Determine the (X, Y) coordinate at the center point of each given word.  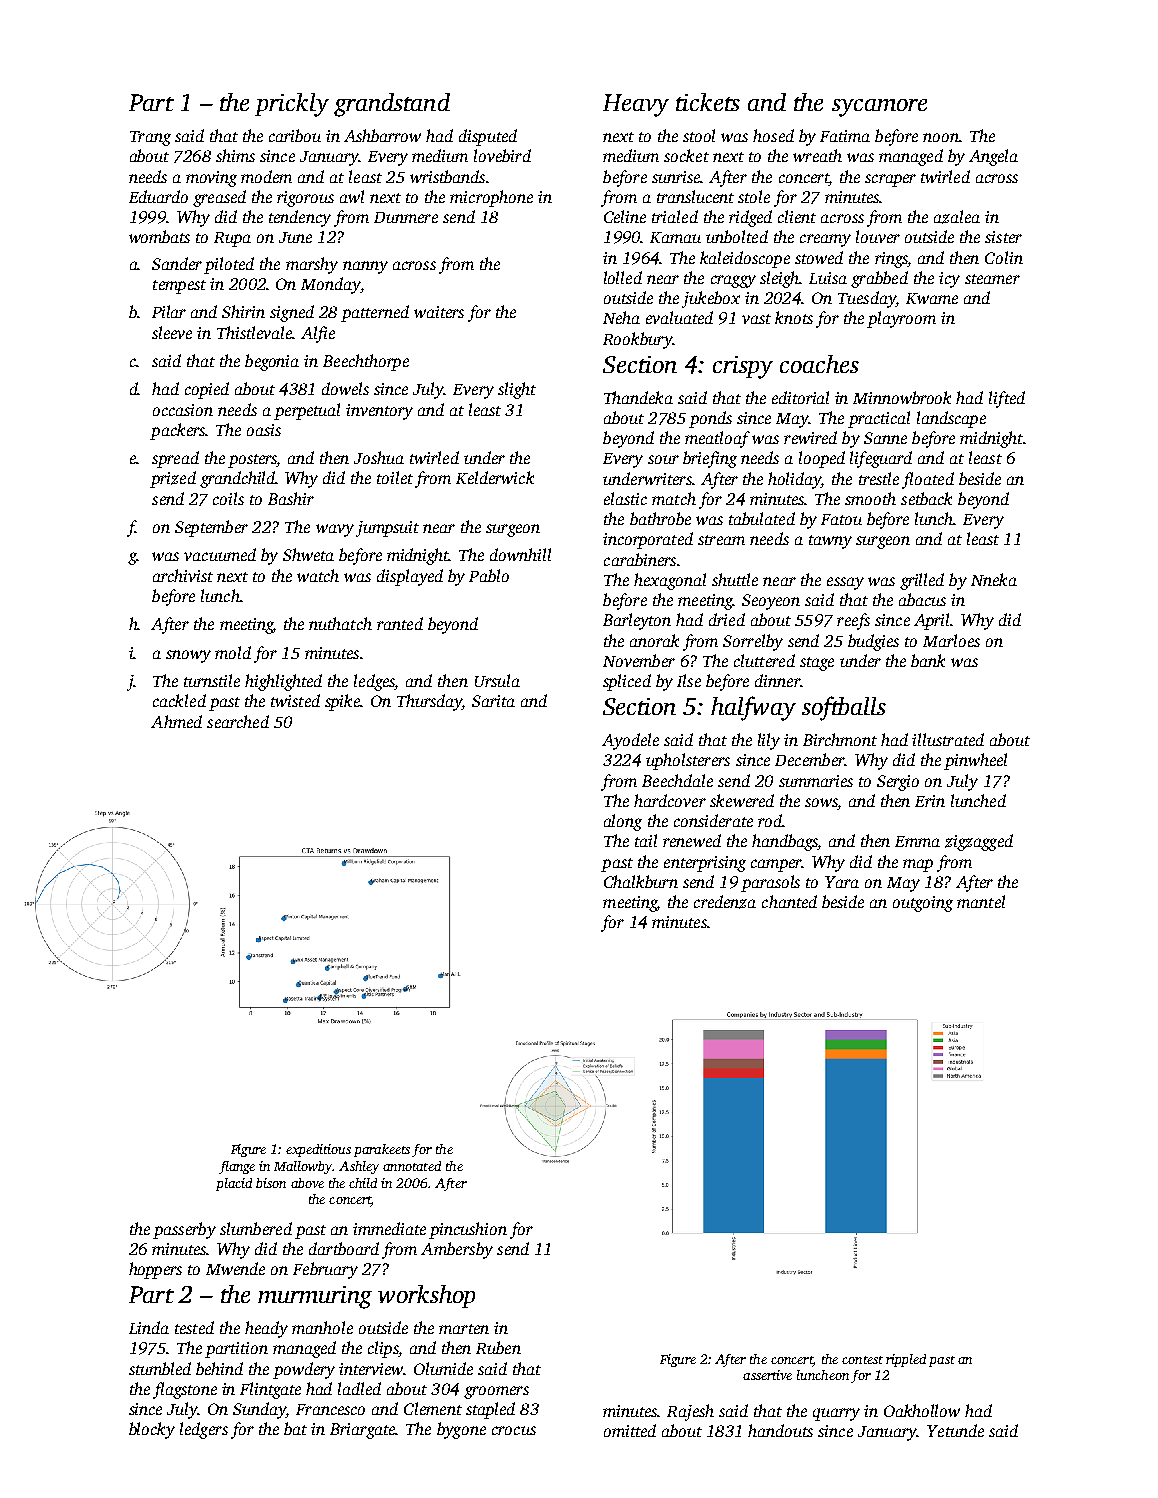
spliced (627, 682)
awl (352, 196)
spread (175, 459)
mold (233, 652)
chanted (789, 901)
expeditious (318, 1150)
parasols (770, 883)
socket (686, 155)
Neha (621, 317)
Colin (1004, 257)
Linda (149, 1327)
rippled (906, 1360)
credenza (725, 902)
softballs (844, 708)
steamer (992, 279)
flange (237, 1167)
